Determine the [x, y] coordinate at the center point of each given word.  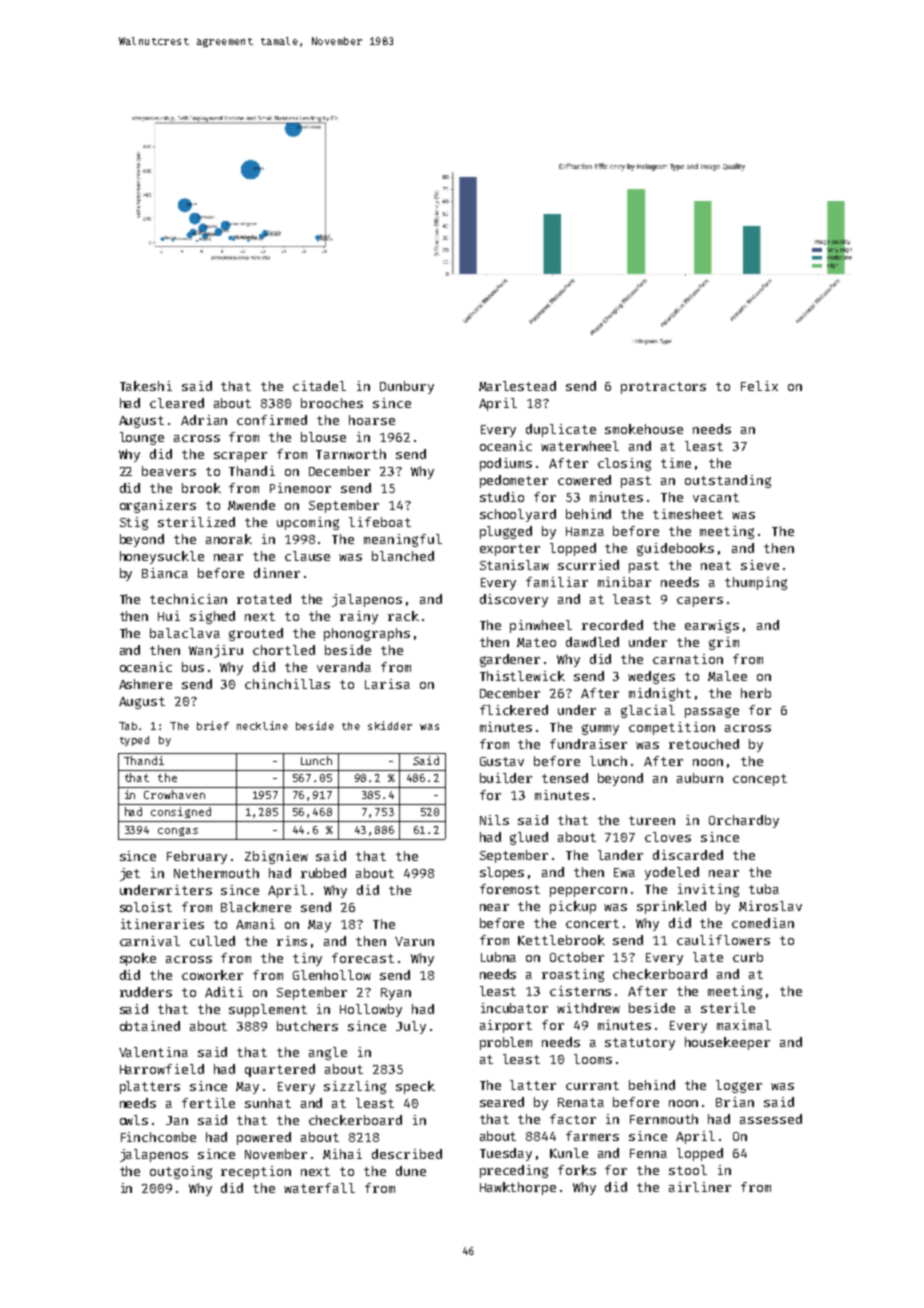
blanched [403, 556]
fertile [208, 1103]
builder [506, 778]
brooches [332, 403]
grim [724, 643]
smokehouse [644, 429]
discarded [688, 855]
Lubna [498, 957]
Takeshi [146, 386]
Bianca [165, 573]
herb [756, 693]
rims [292, 941]
